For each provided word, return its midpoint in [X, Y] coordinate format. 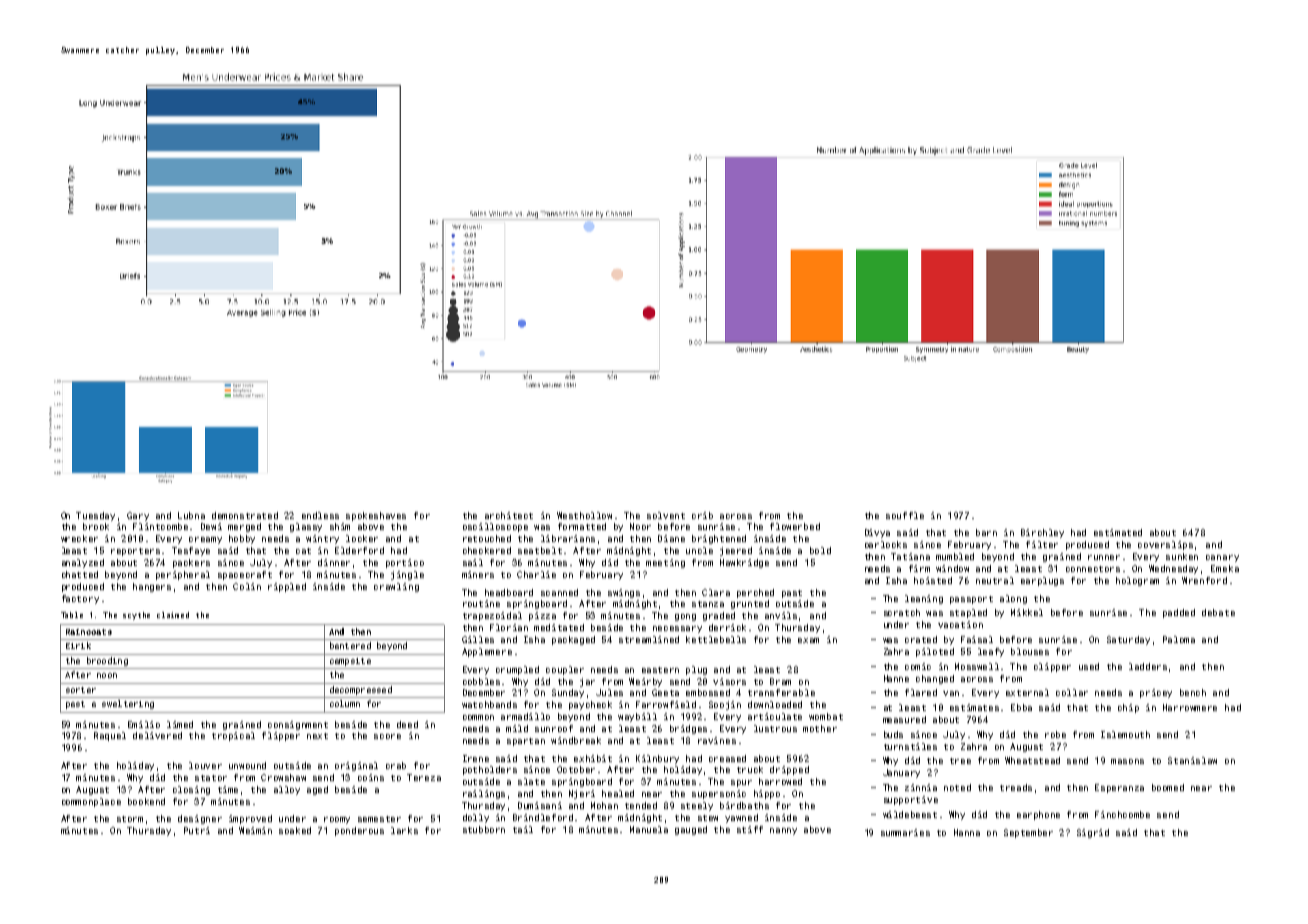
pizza [542, 616]
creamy [205, 540]
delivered [157, 735]
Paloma [1179, 639]
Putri [197, 830]
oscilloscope [495, 527]
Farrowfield [666, 704]
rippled [287, 587]
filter [1042, 544]
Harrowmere [1190, 707]
